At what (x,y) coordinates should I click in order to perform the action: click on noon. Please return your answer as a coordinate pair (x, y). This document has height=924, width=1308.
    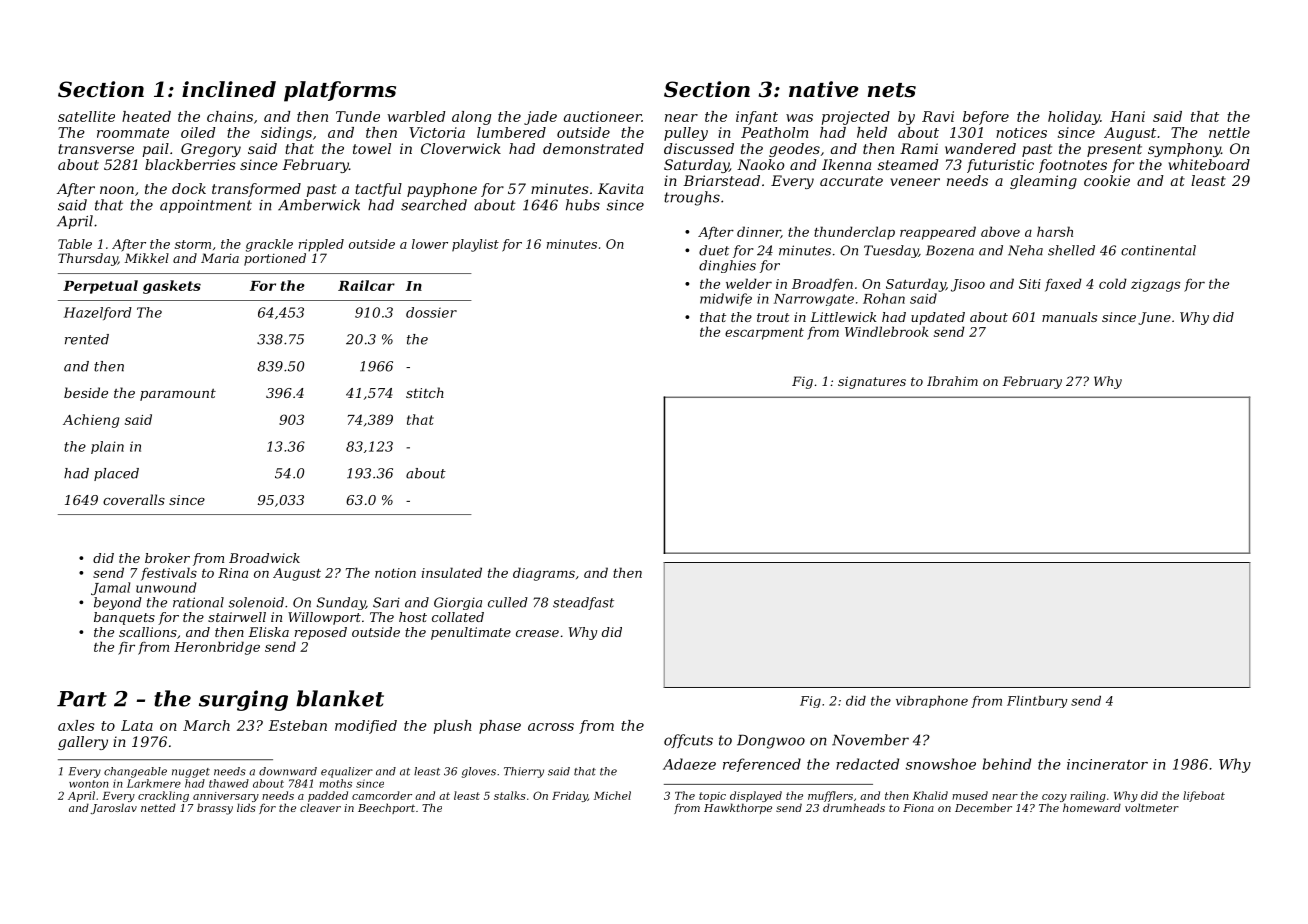
    Looking at the image, I should click on (117, 190).
